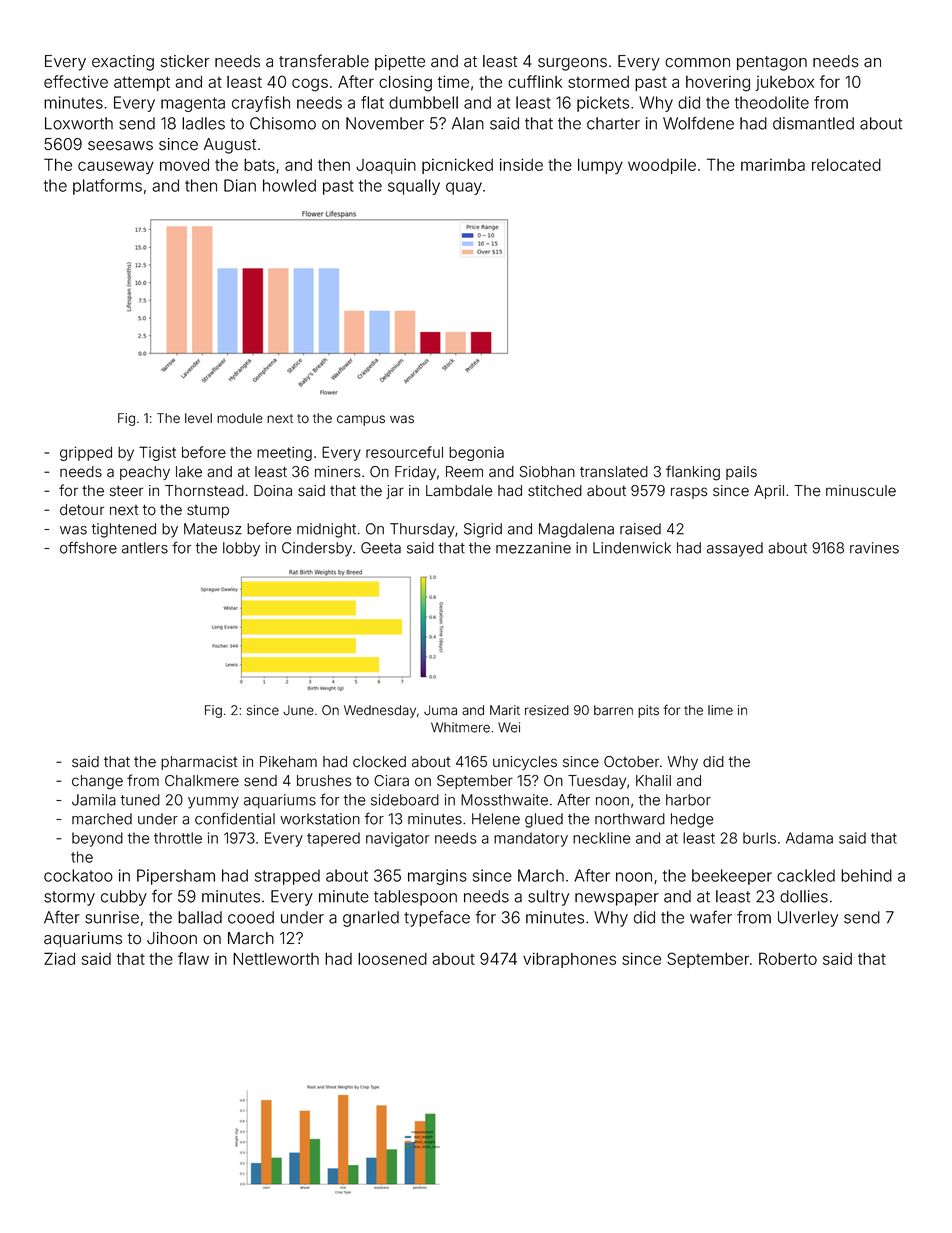  What do you see at coordinates (846, 164) in the document?
I see `relocated` at bounding box center [846, 164].
